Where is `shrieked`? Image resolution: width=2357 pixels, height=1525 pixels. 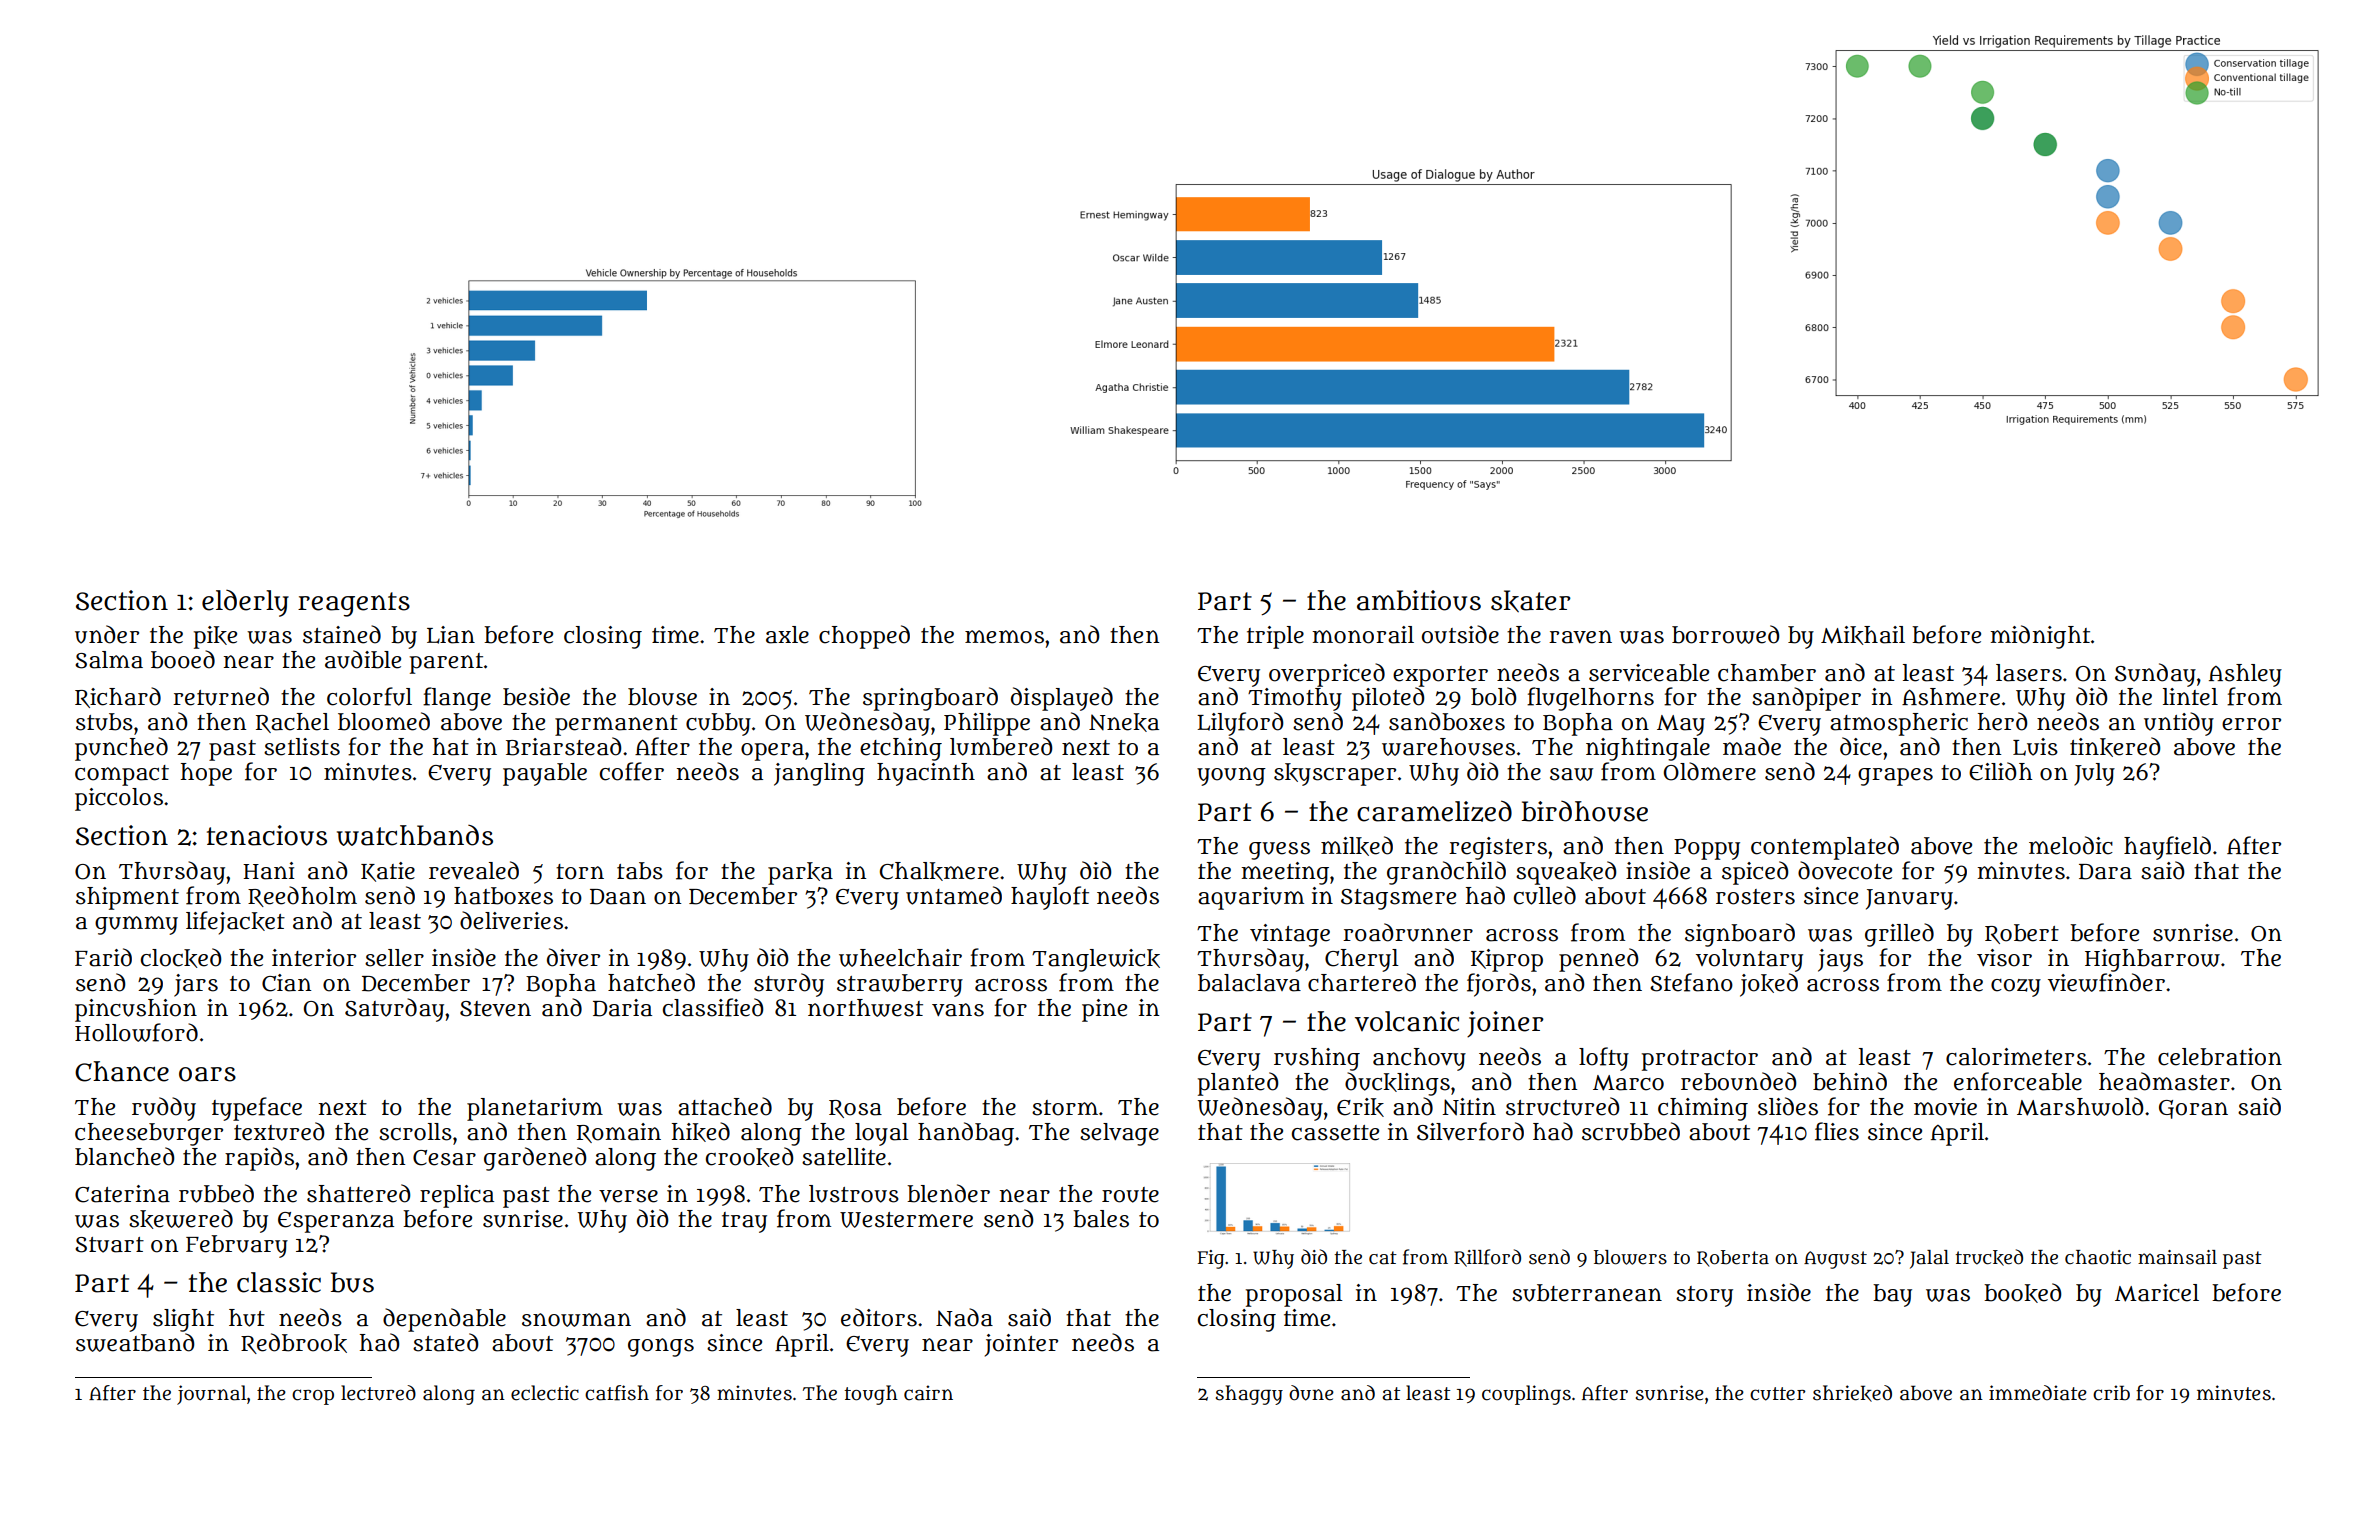
shrieked is located at coordinates (1852, 1393).
